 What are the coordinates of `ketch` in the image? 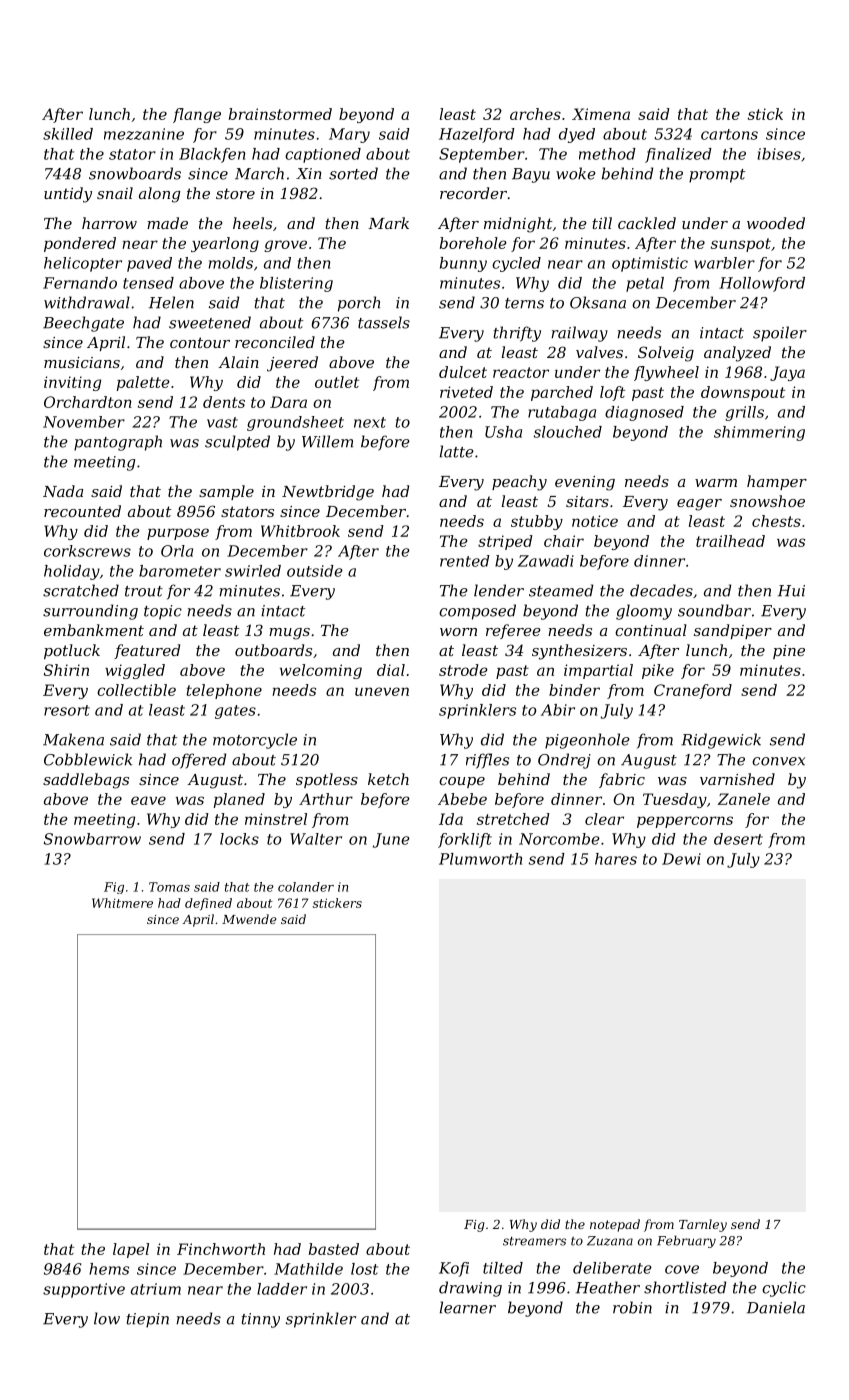 It's located at (388, 779).
